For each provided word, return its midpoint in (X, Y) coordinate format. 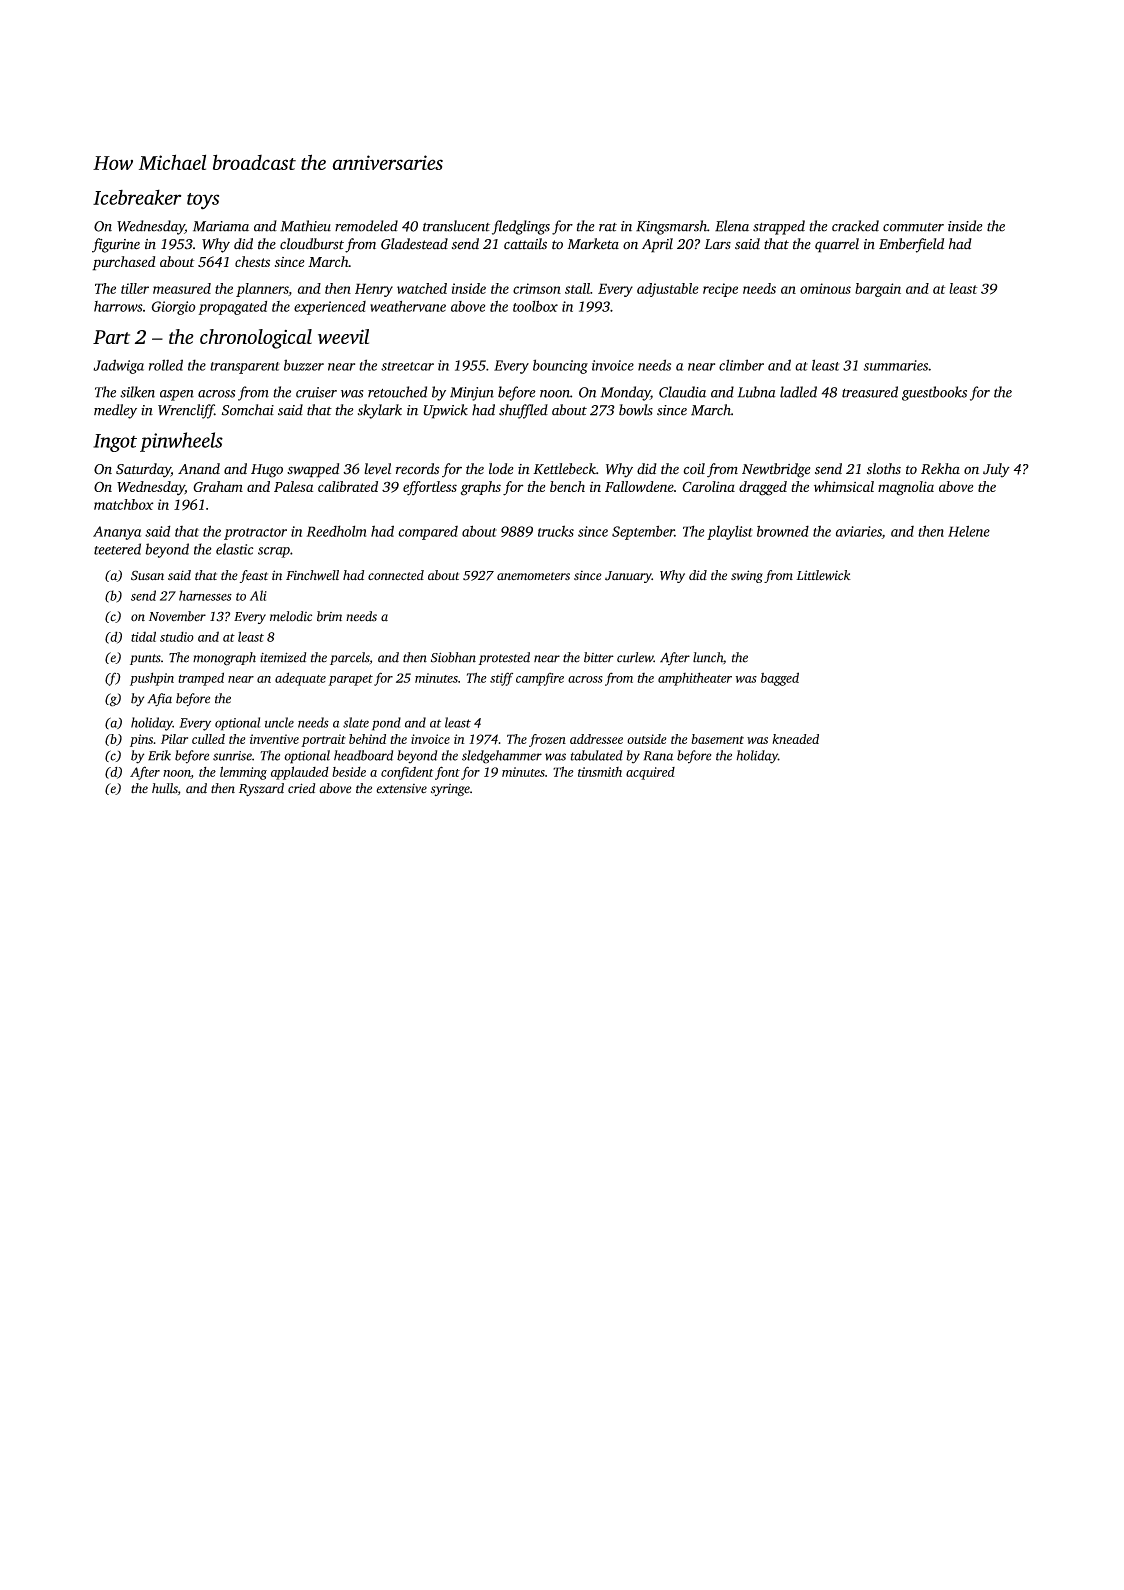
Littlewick (823, 575)
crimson (537, 288)
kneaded (795, 739)
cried (301, 788)
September (643, 532)
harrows (118, 306)
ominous (825, 288)
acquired (650, 773)
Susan (147, 575)
